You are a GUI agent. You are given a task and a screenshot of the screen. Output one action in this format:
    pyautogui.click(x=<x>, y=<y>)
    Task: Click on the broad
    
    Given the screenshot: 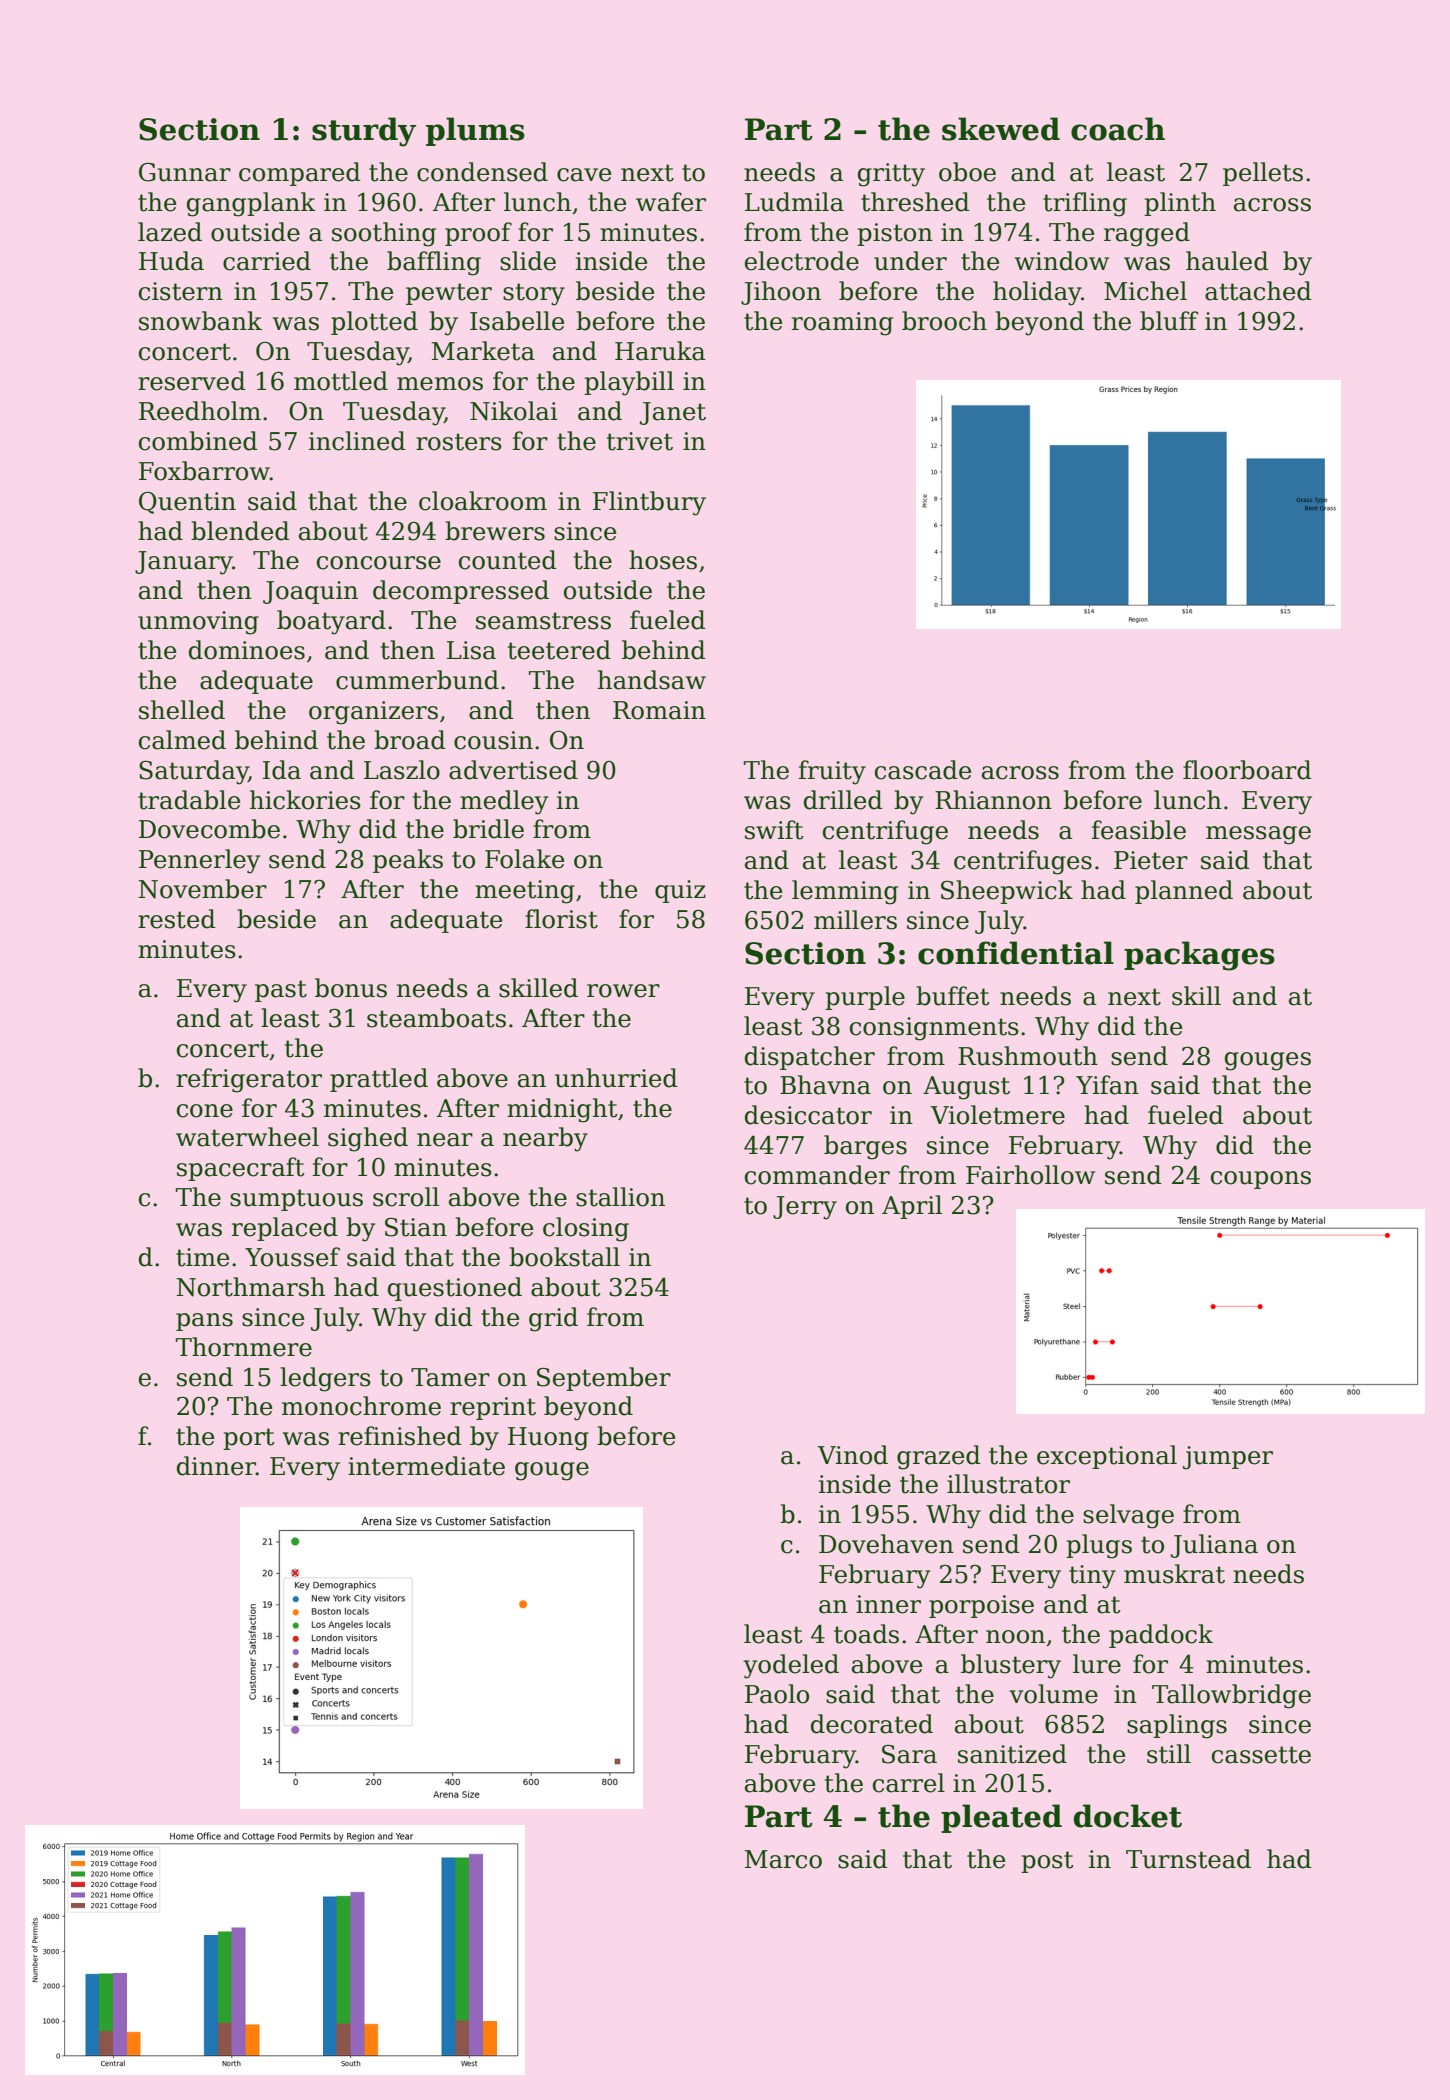 What is the action you would take?
    pyautogui.click(x=410, y=740)
